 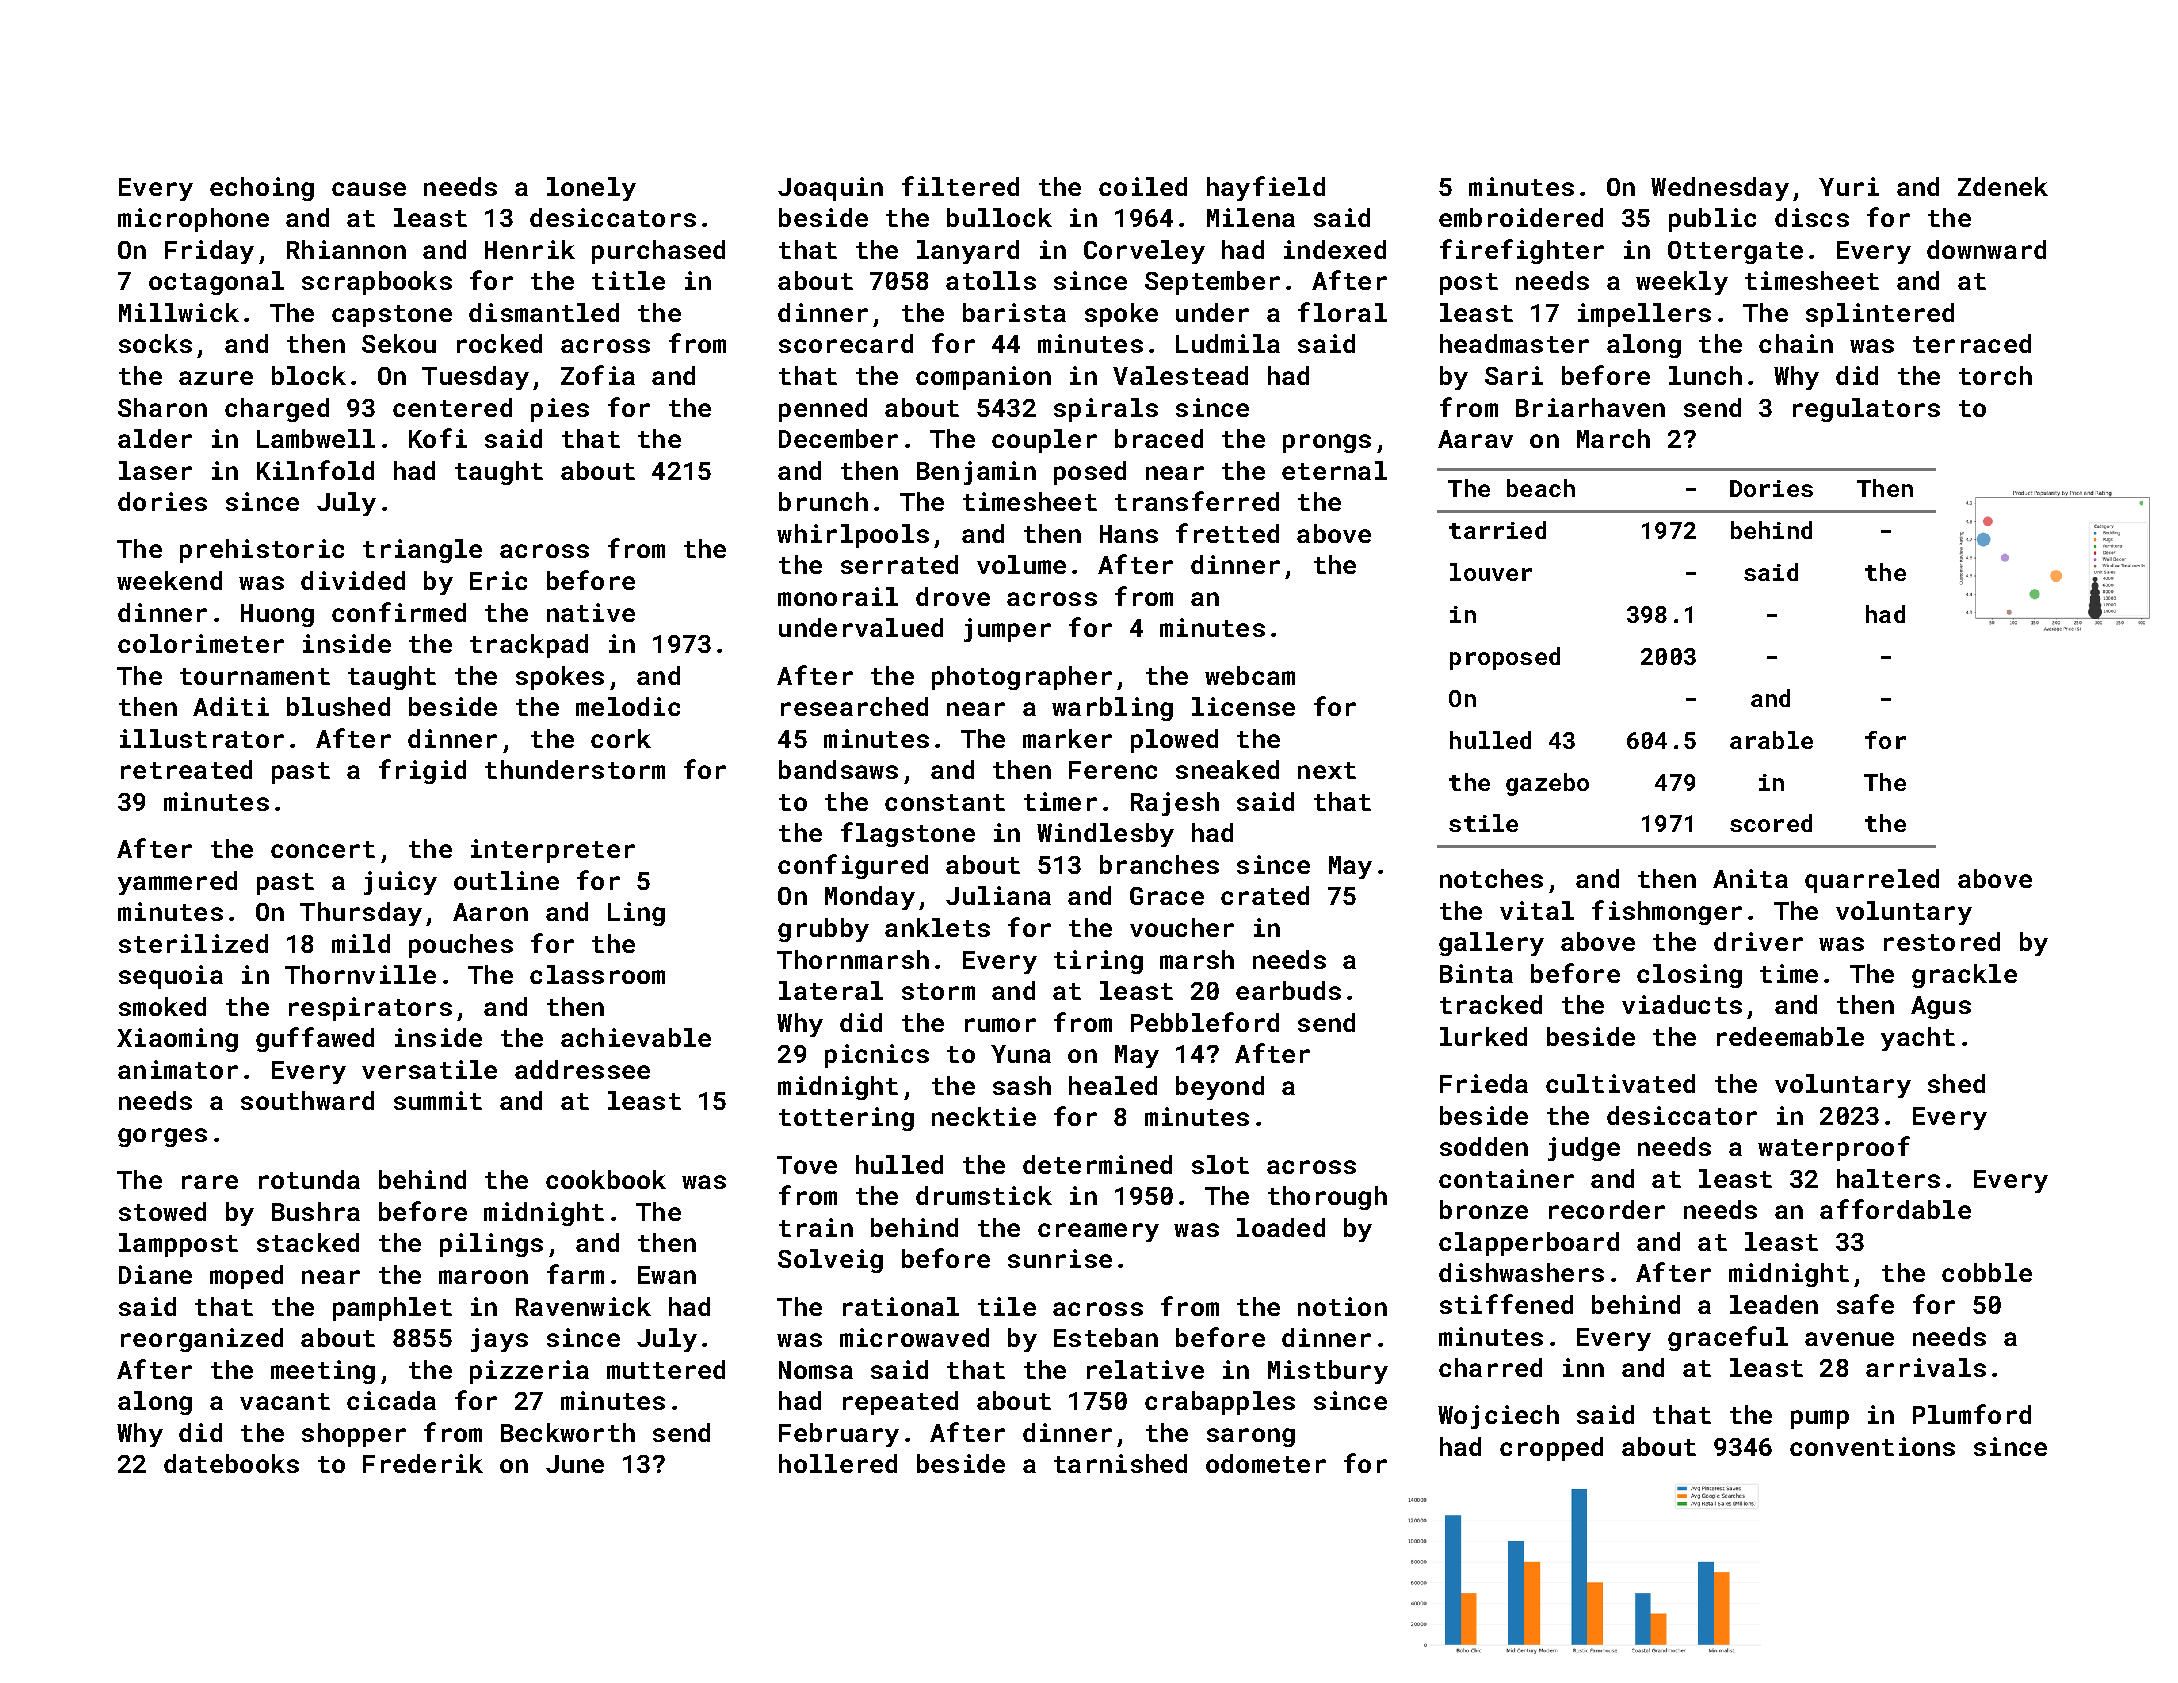 What do you see at coordinates (1098, 1232) in the page?
I see `creamery` at bounding box center [1098, 1232].
